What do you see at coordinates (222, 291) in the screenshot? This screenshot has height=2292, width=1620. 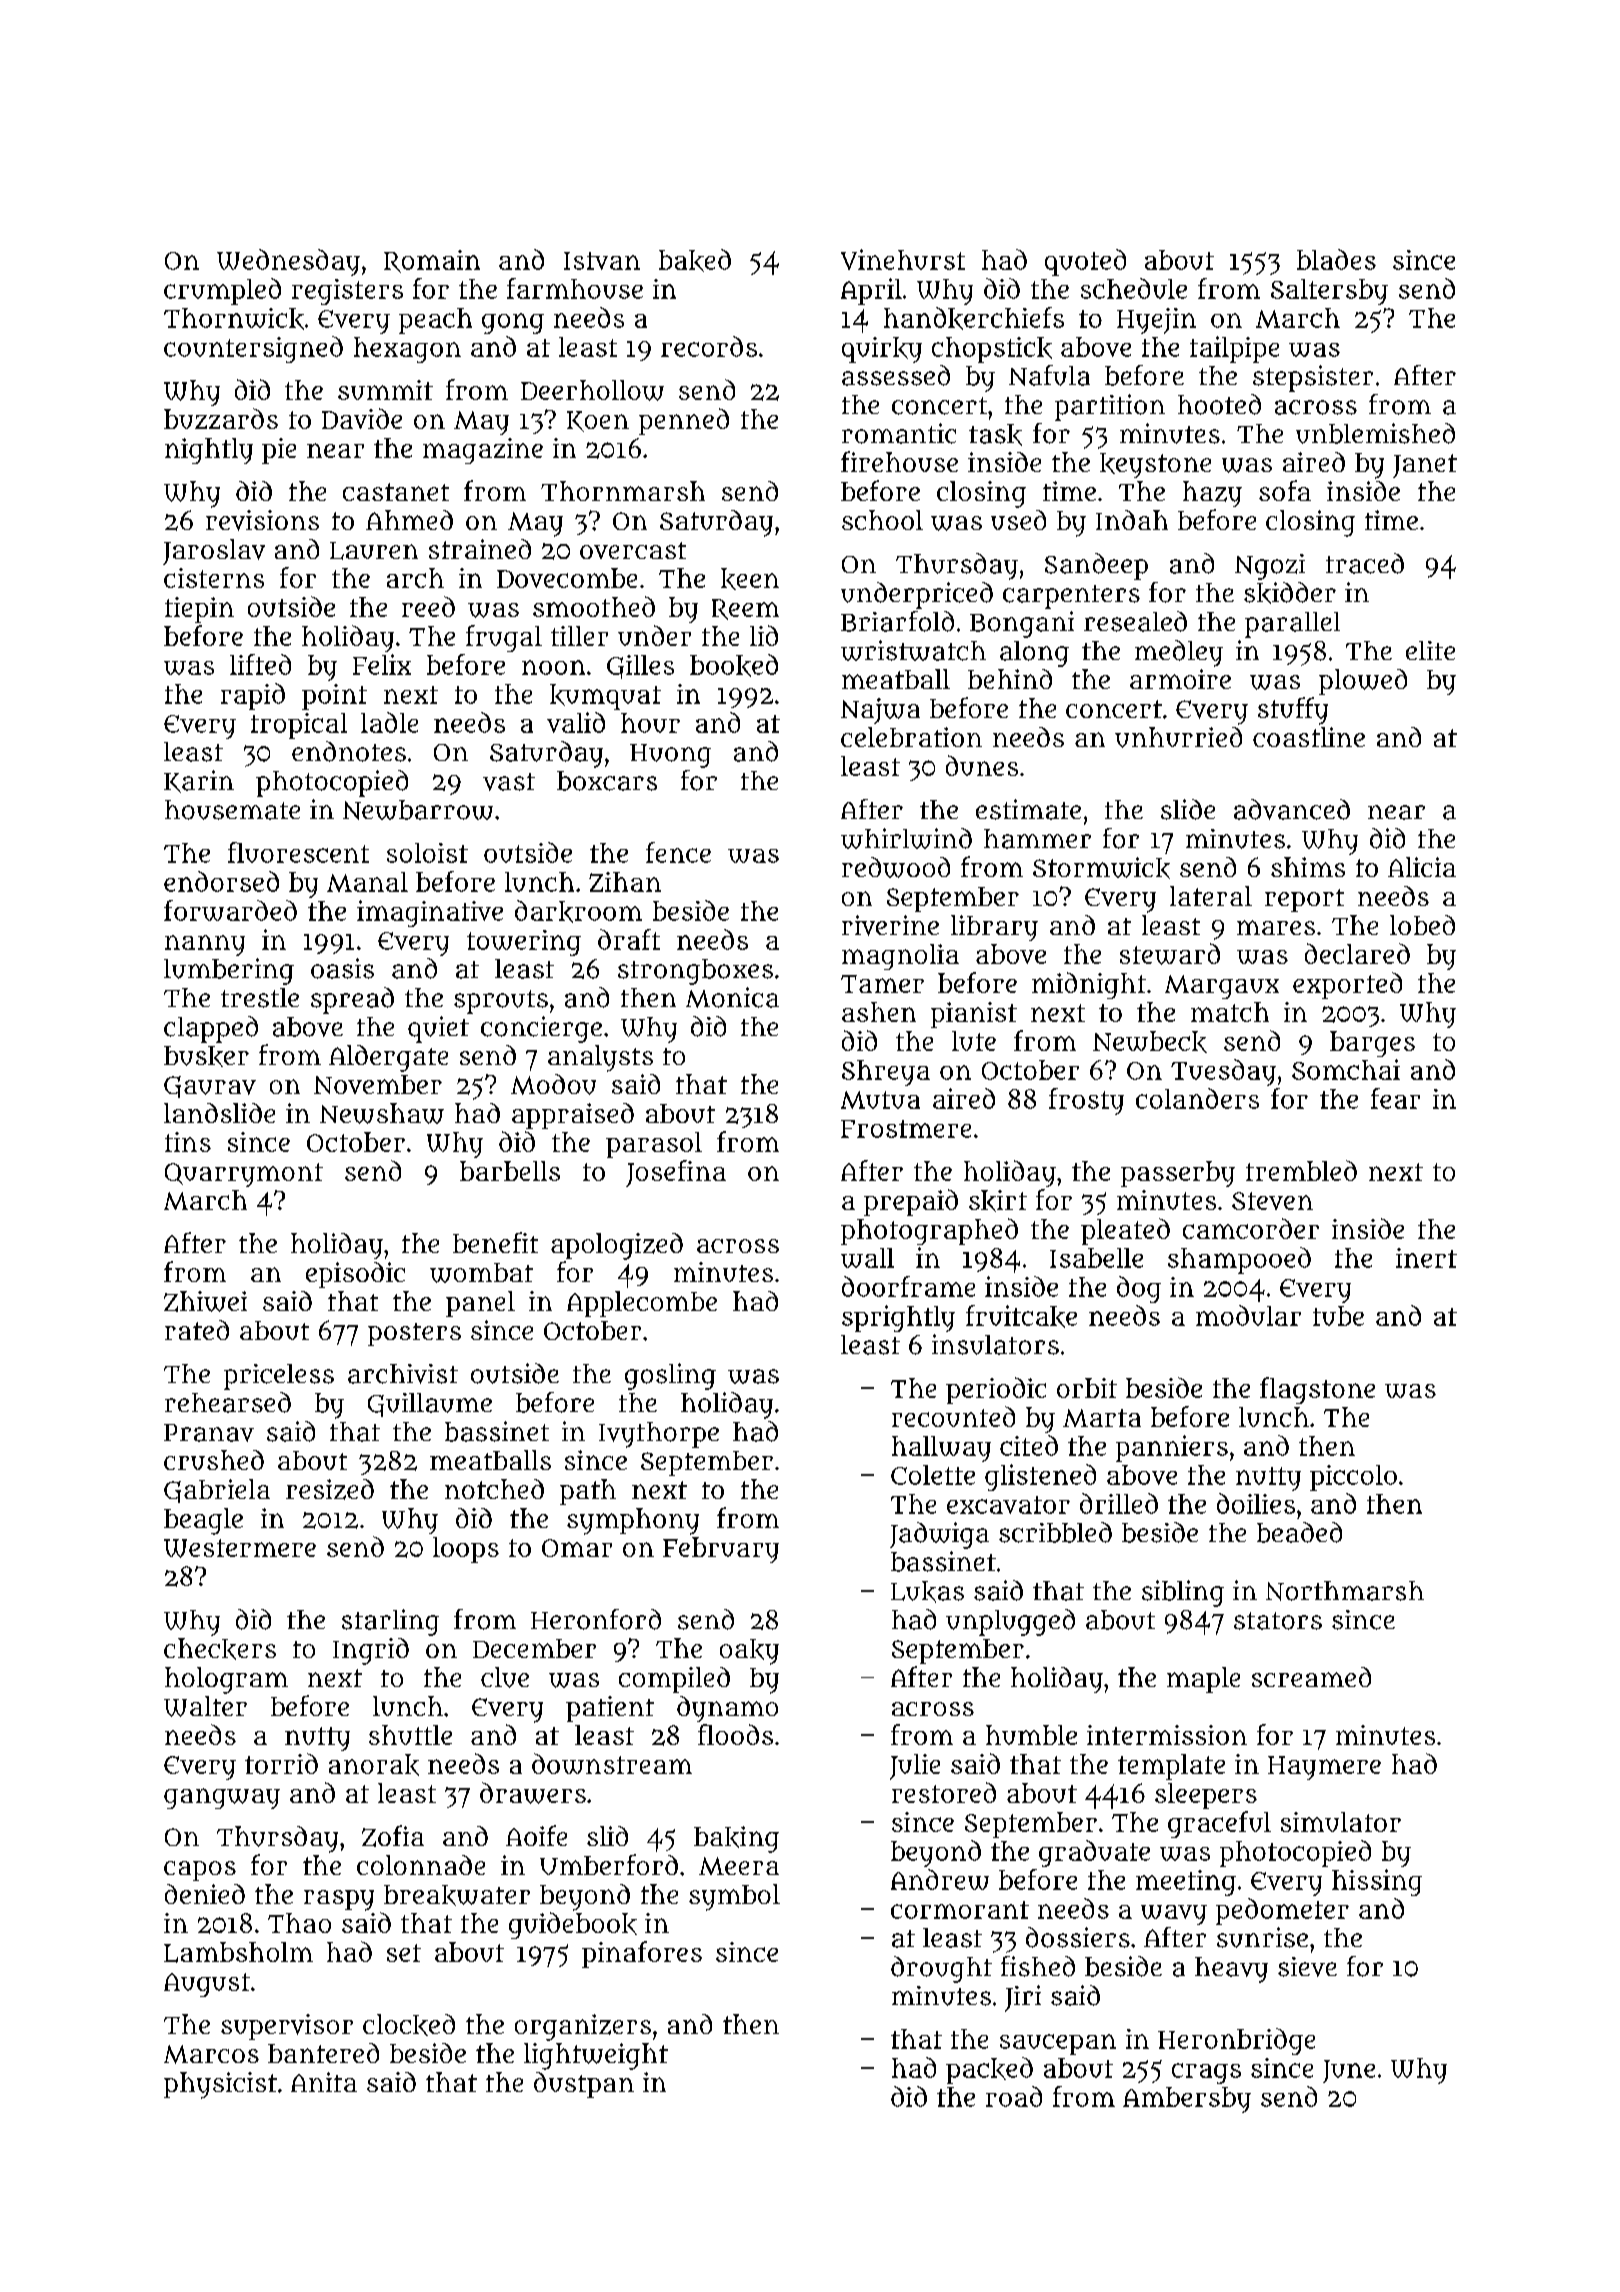 I see `crumpled` at bounding box center [222, 291].
